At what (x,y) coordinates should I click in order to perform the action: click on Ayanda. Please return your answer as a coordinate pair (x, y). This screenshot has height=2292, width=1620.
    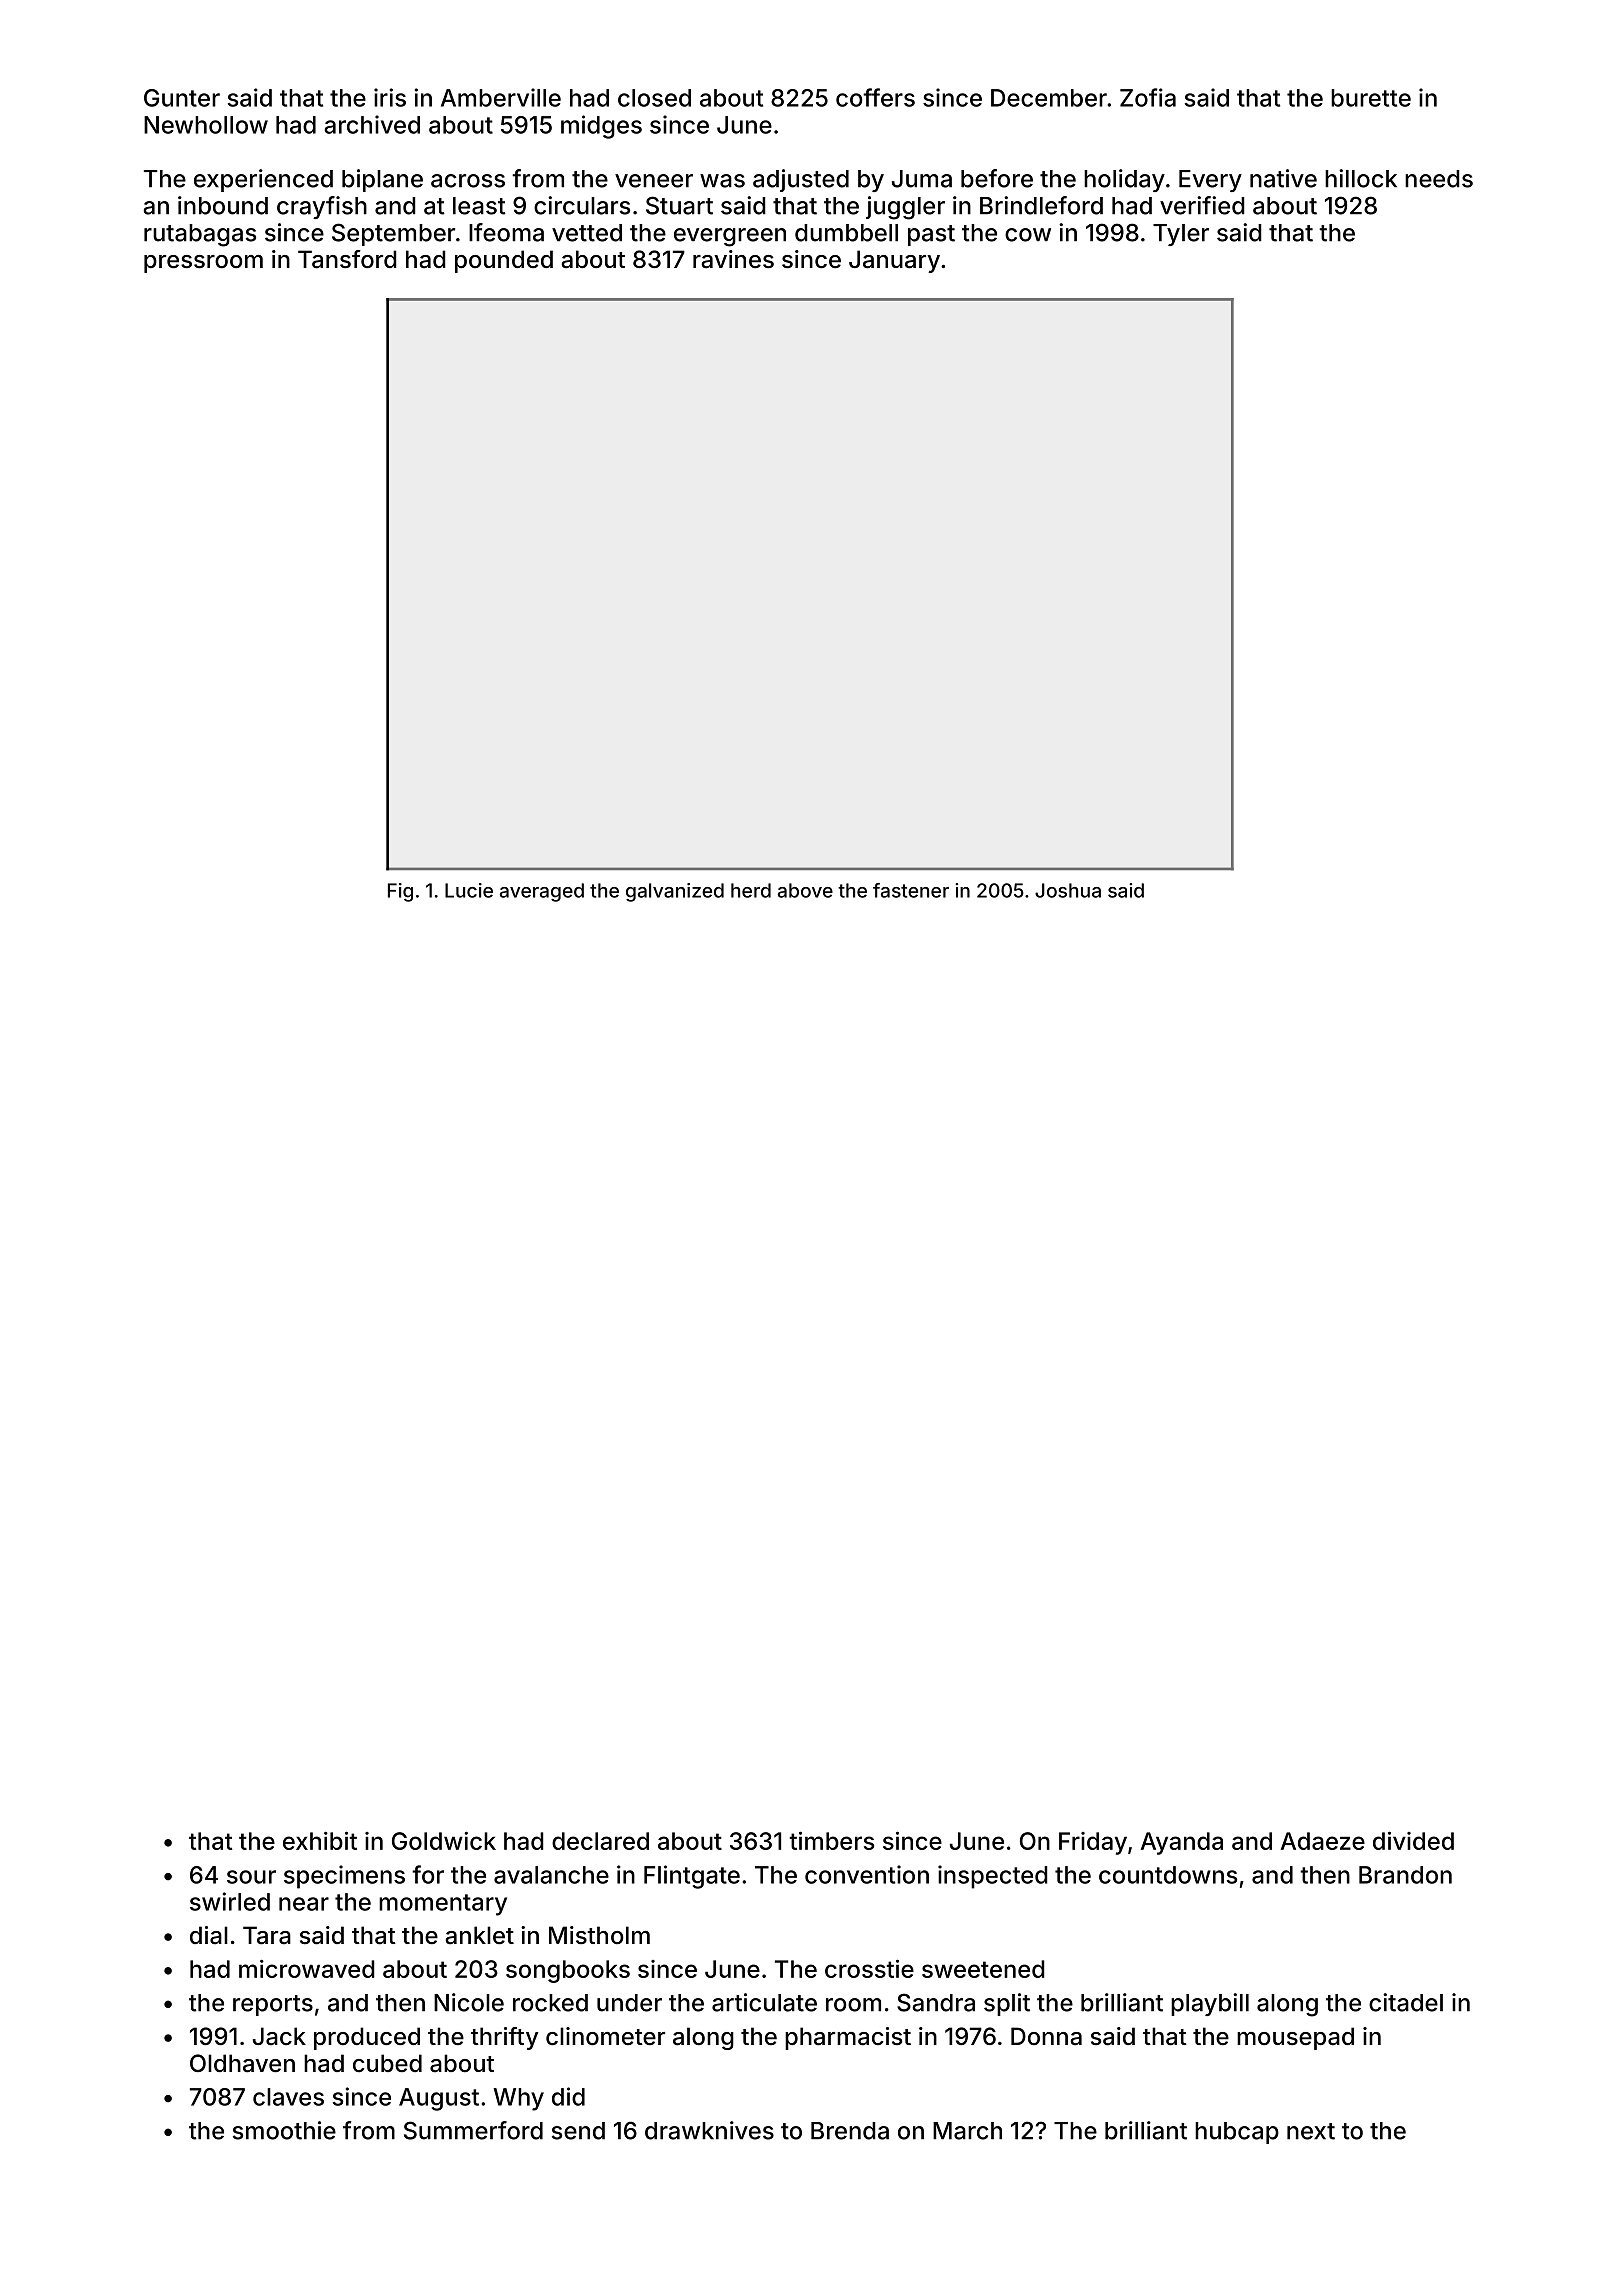
    Looking at the image, I should click on (1182, 1843).
